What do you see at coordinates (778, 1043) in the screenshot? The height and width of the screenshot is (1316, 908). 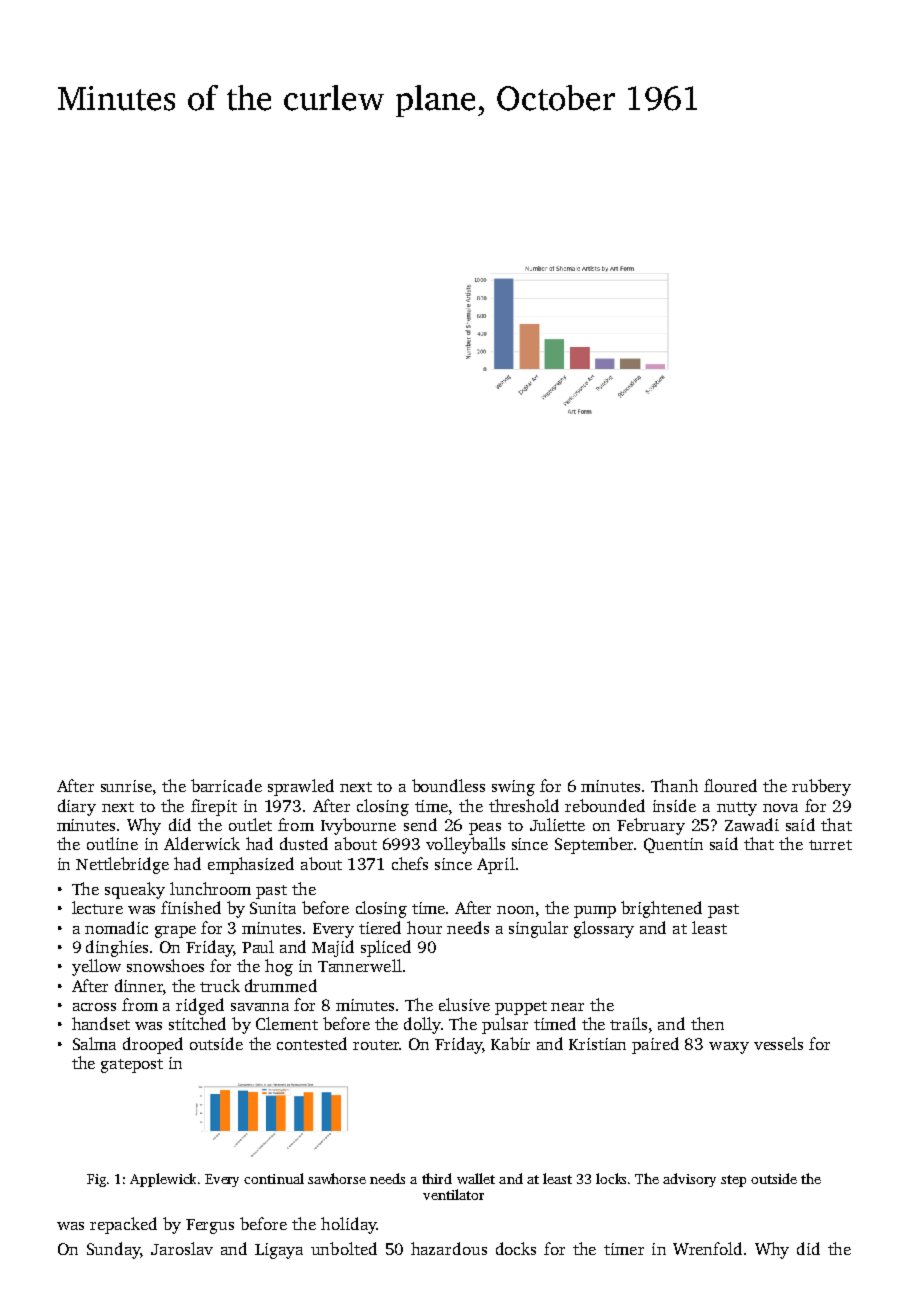 I see `vessels` at bounding box center [778, 1043].
